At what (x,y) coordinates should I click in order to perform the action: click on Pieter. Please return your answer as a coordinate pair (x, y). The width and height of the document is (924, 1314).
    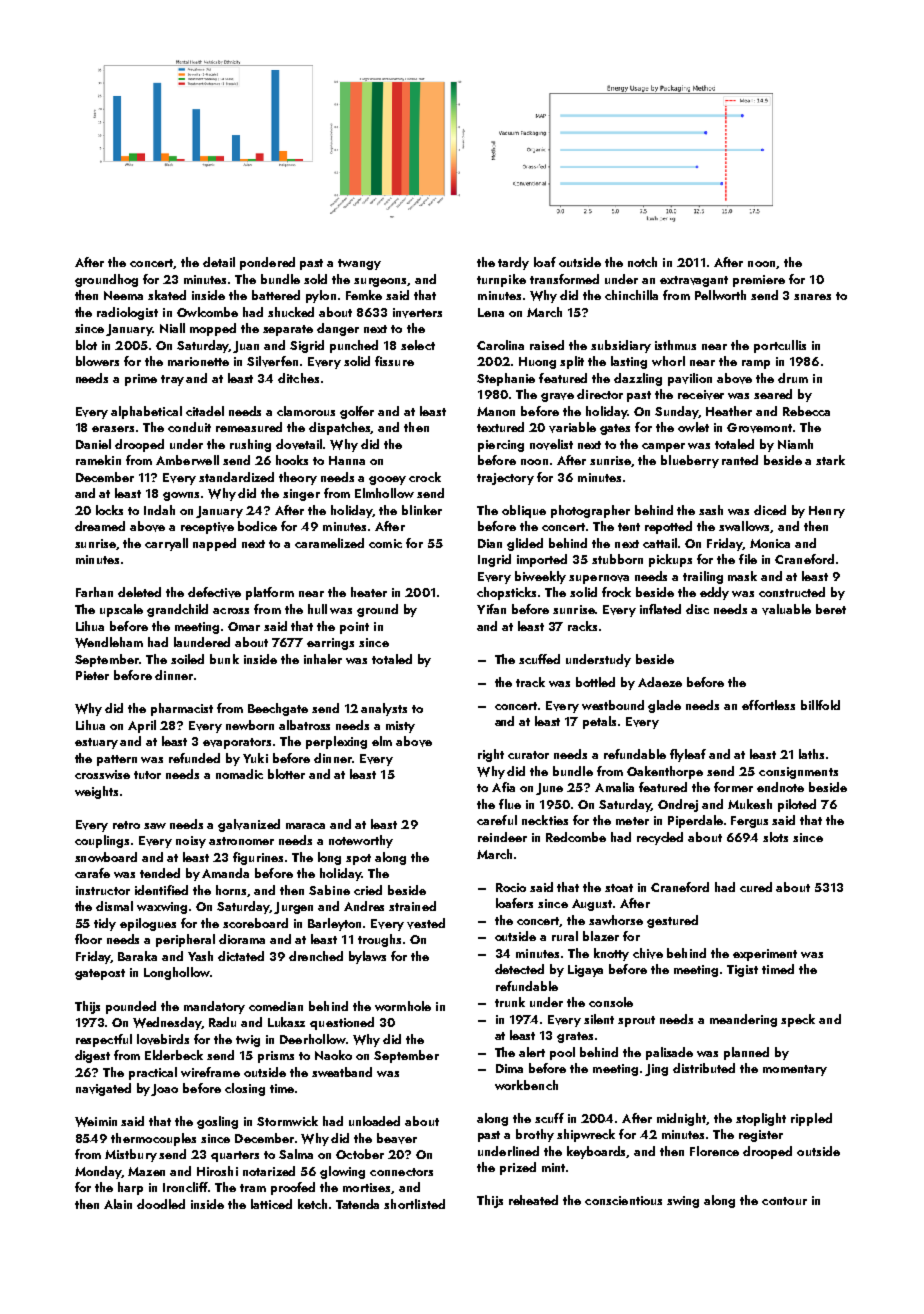
    Looking at the image, I should click on (92, 675).
